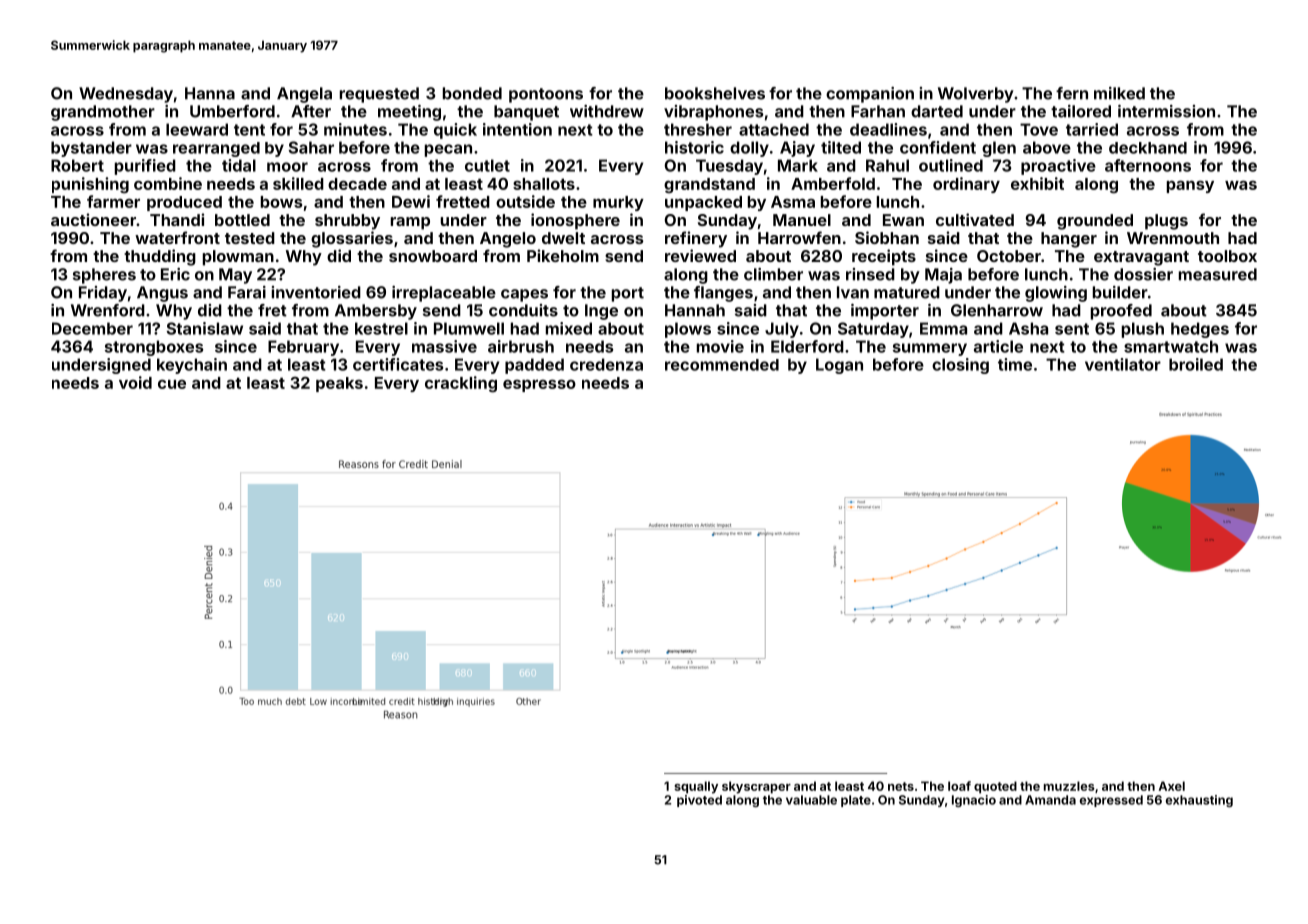 The height and width of the screenshot is (924, 1308). Describe the element at coordinates (699, 801) in the screenshot. I see `pivoted` at that location.
